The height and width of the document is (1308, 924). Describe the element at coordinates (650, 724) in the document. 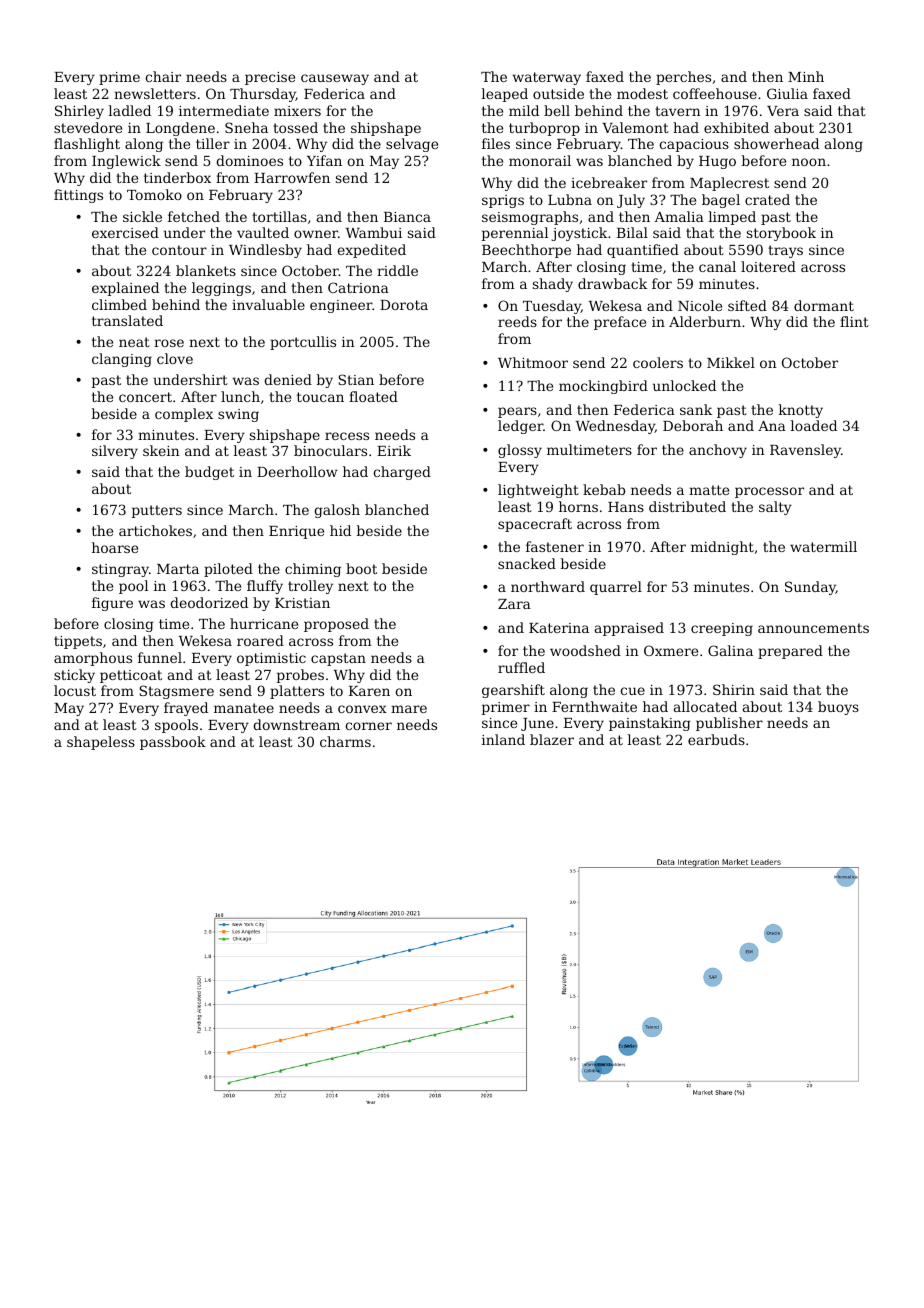

I see `painstaking` at that location.
